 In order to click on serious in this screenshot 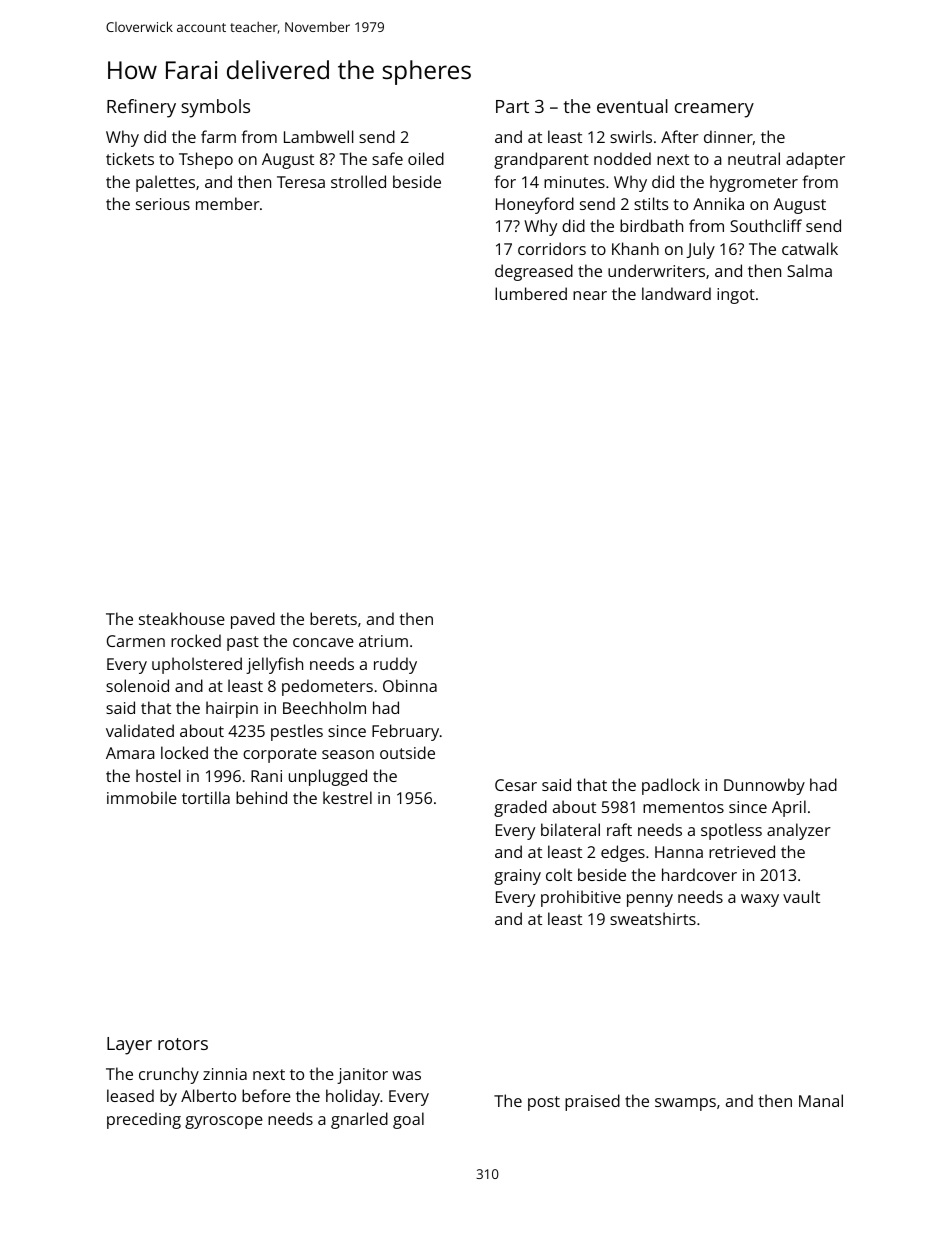, I will do `click(163, 204)`.
